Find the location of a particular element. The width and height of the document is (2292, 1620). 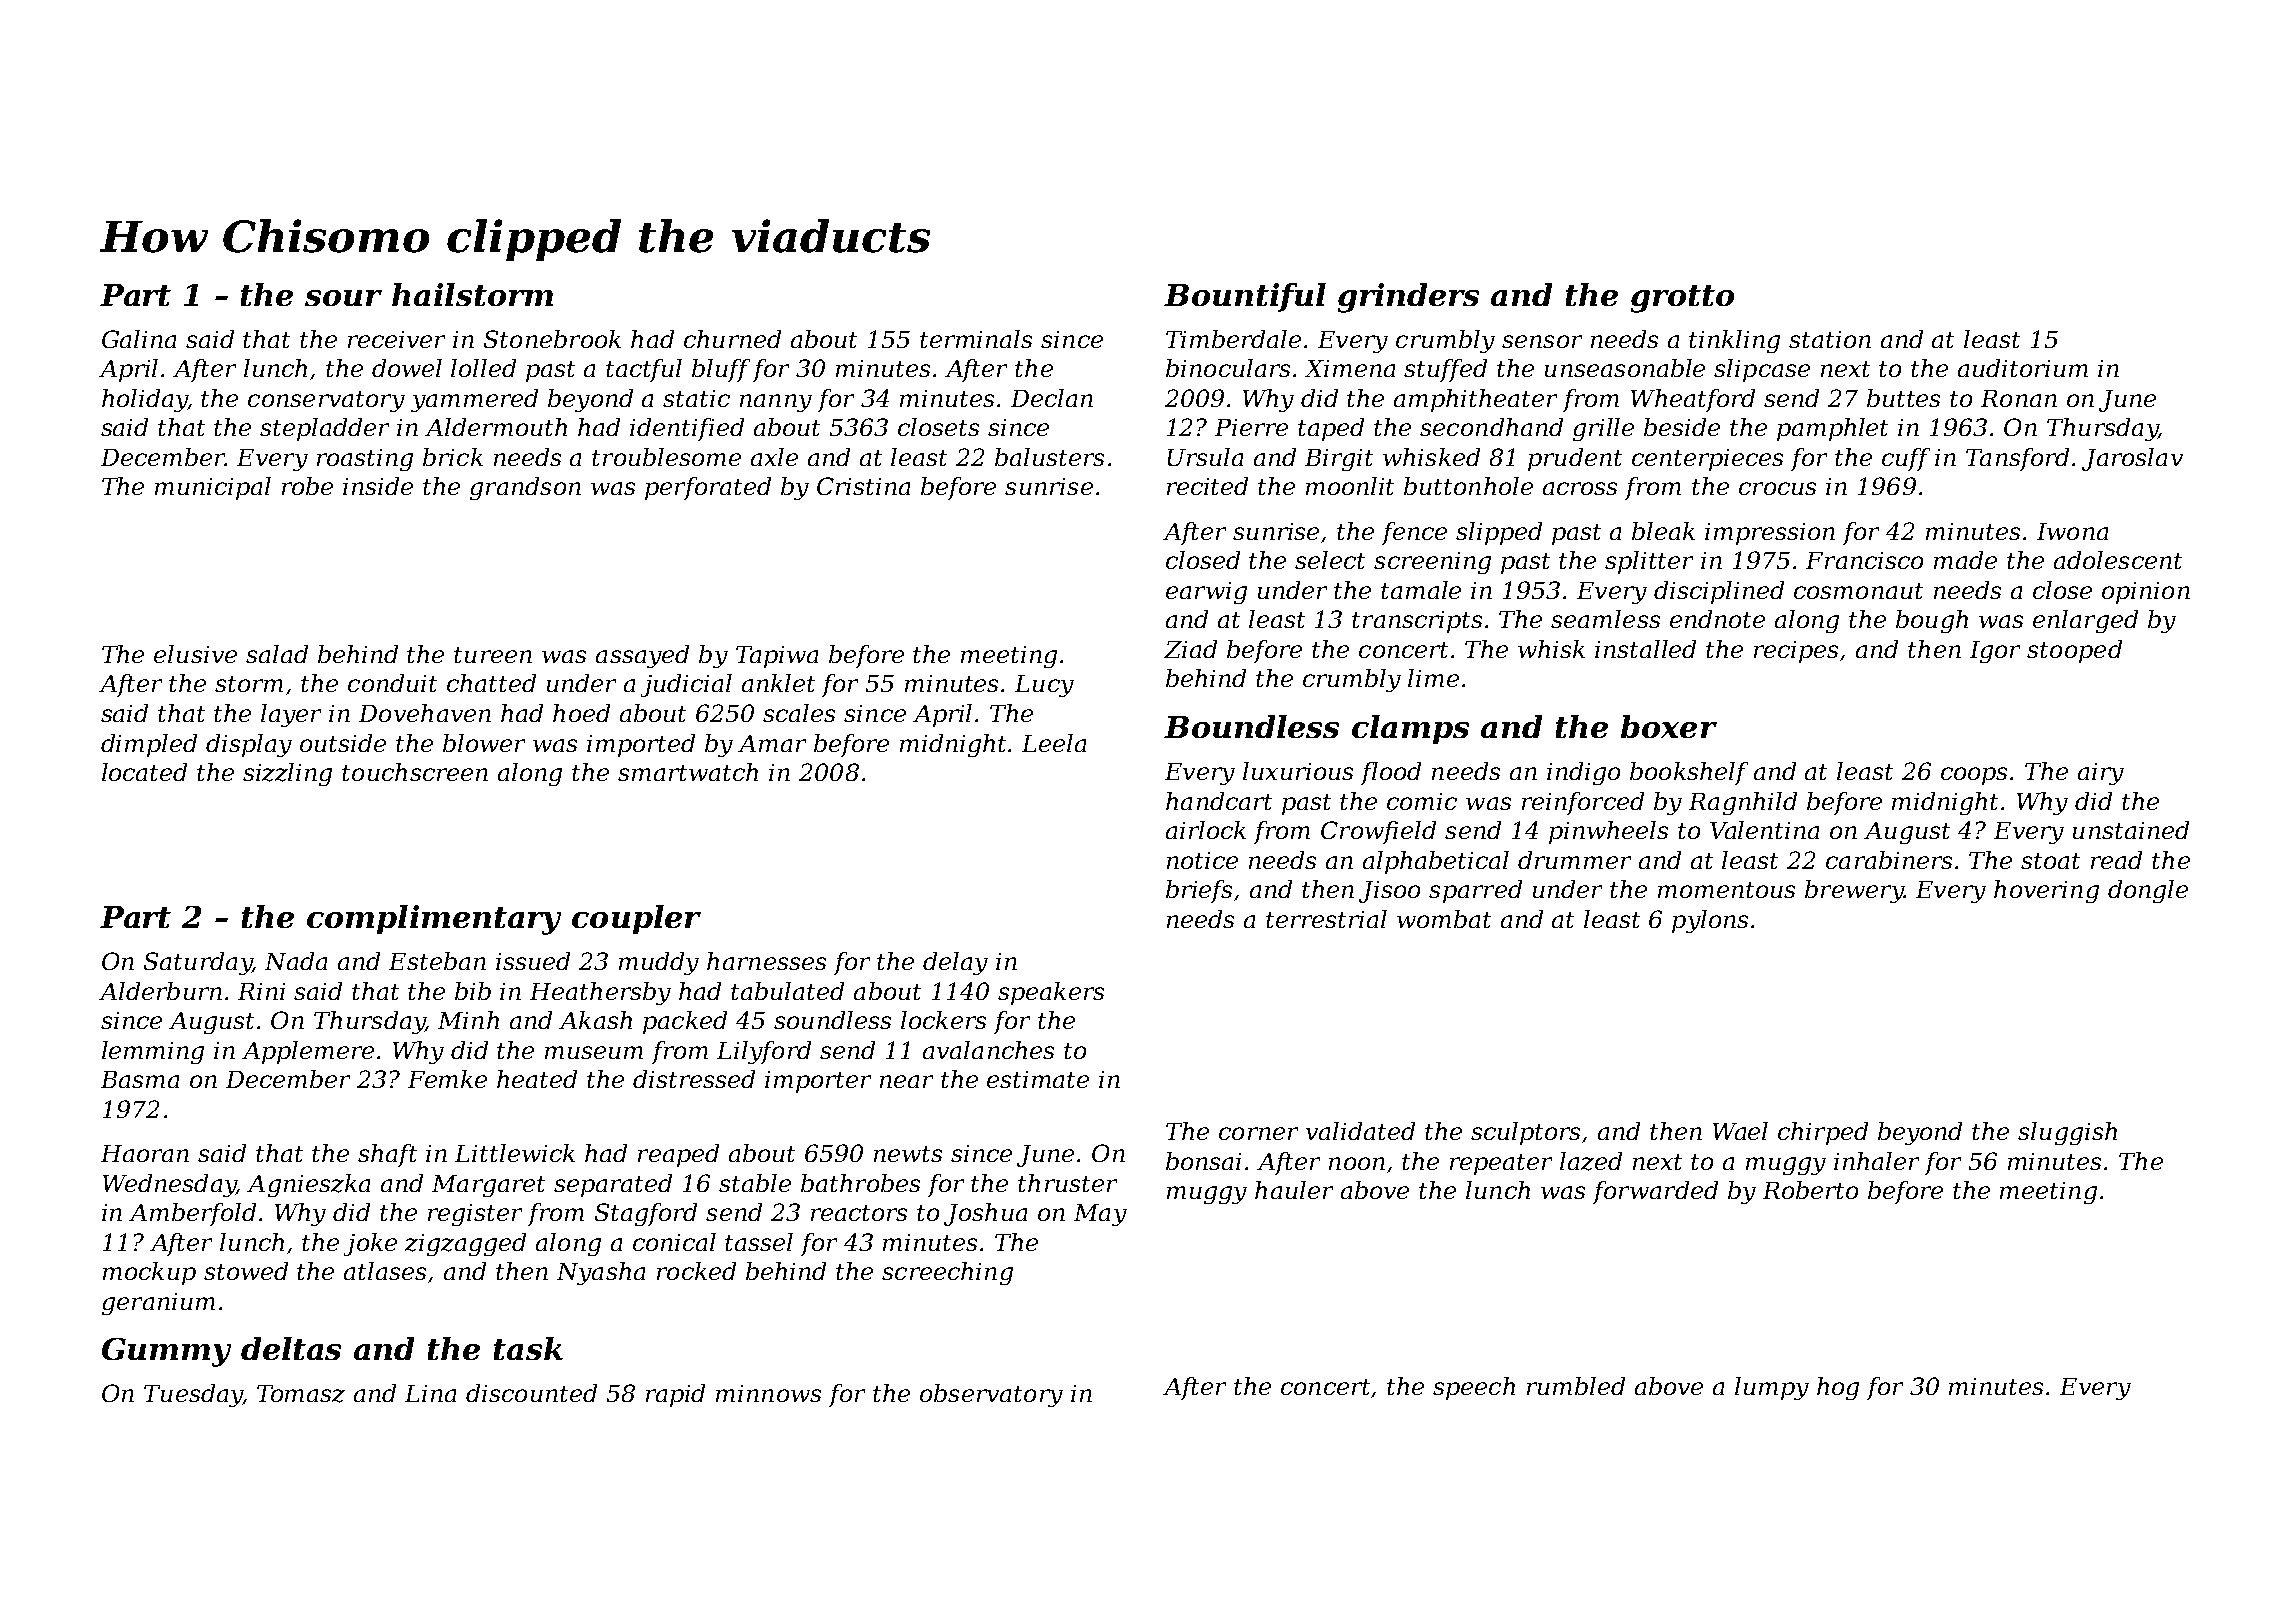

earwig is located at coordinates (1206, 593).
